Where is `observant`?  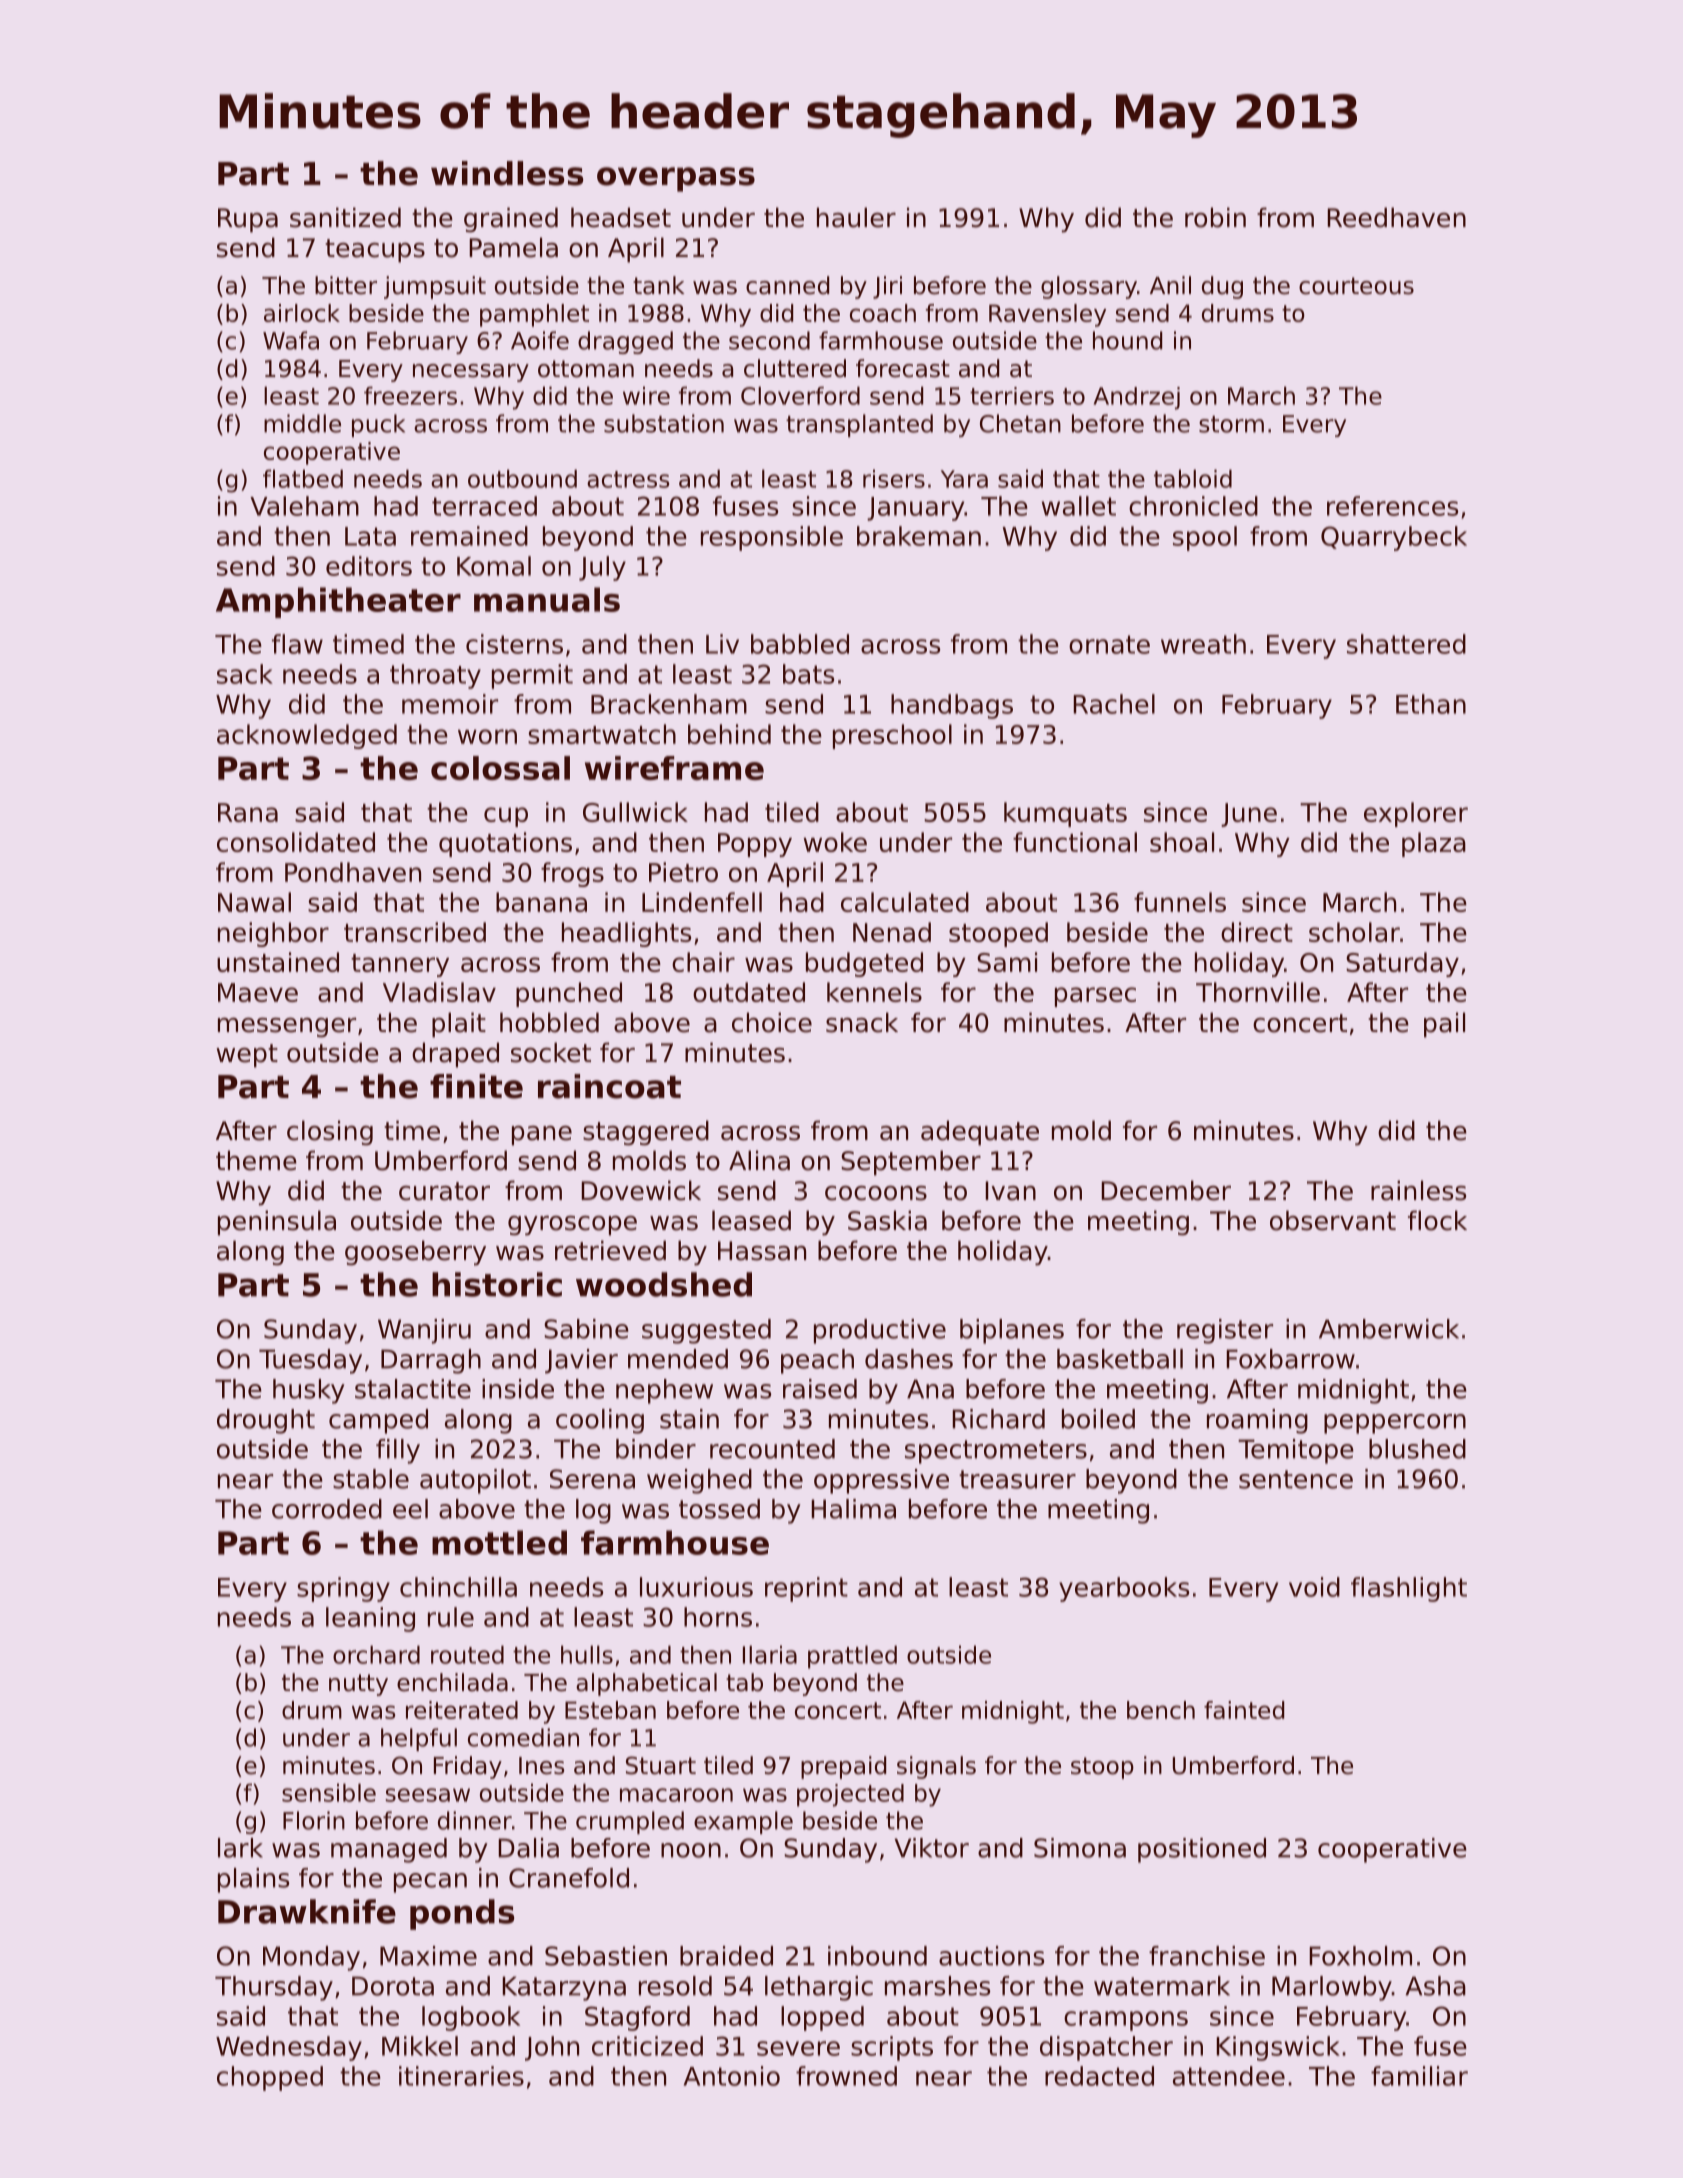 observant is located at coordinates (1333, 1220).
